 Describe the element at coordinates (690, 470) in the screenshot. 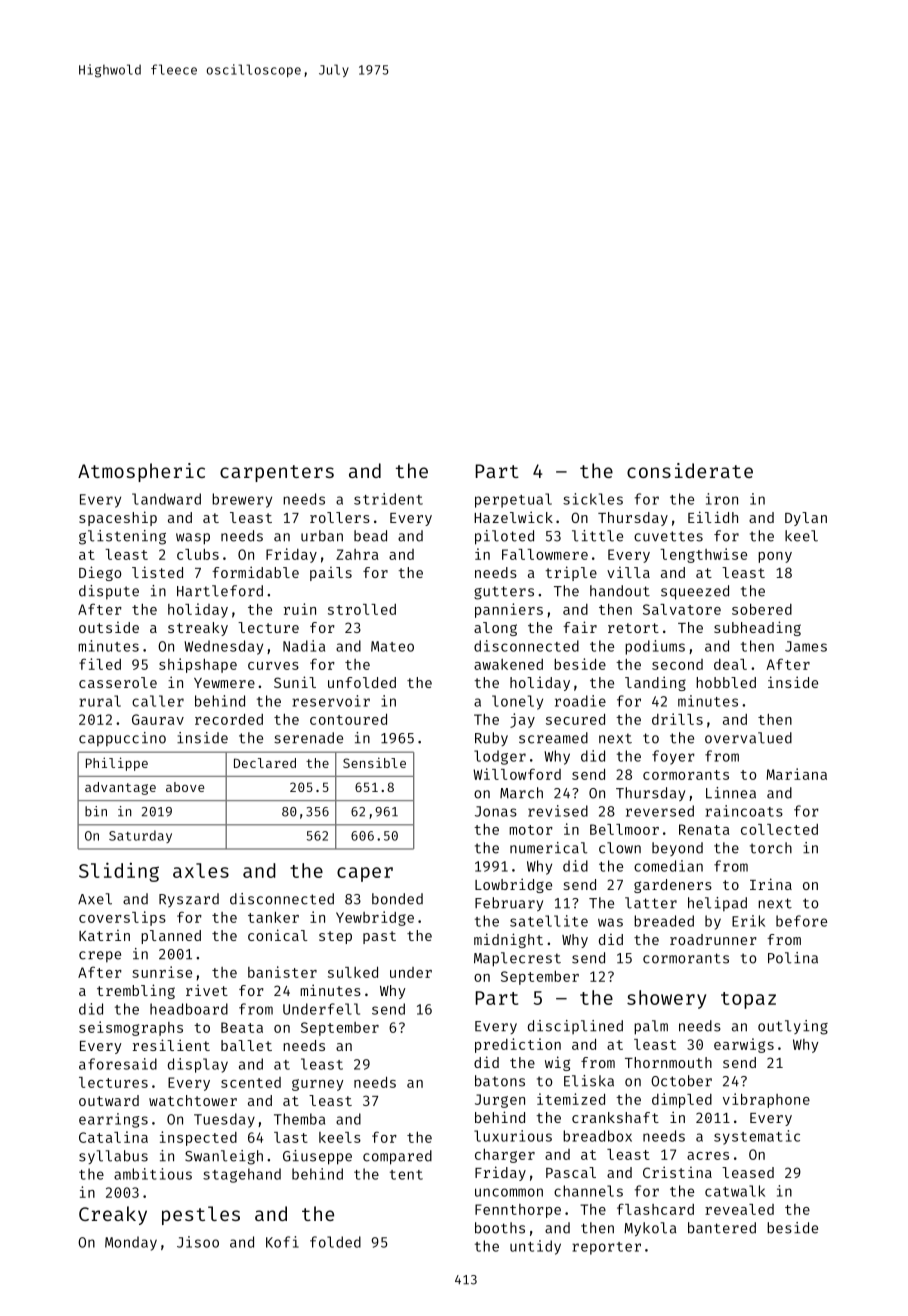

I see `considerate` at that location.
